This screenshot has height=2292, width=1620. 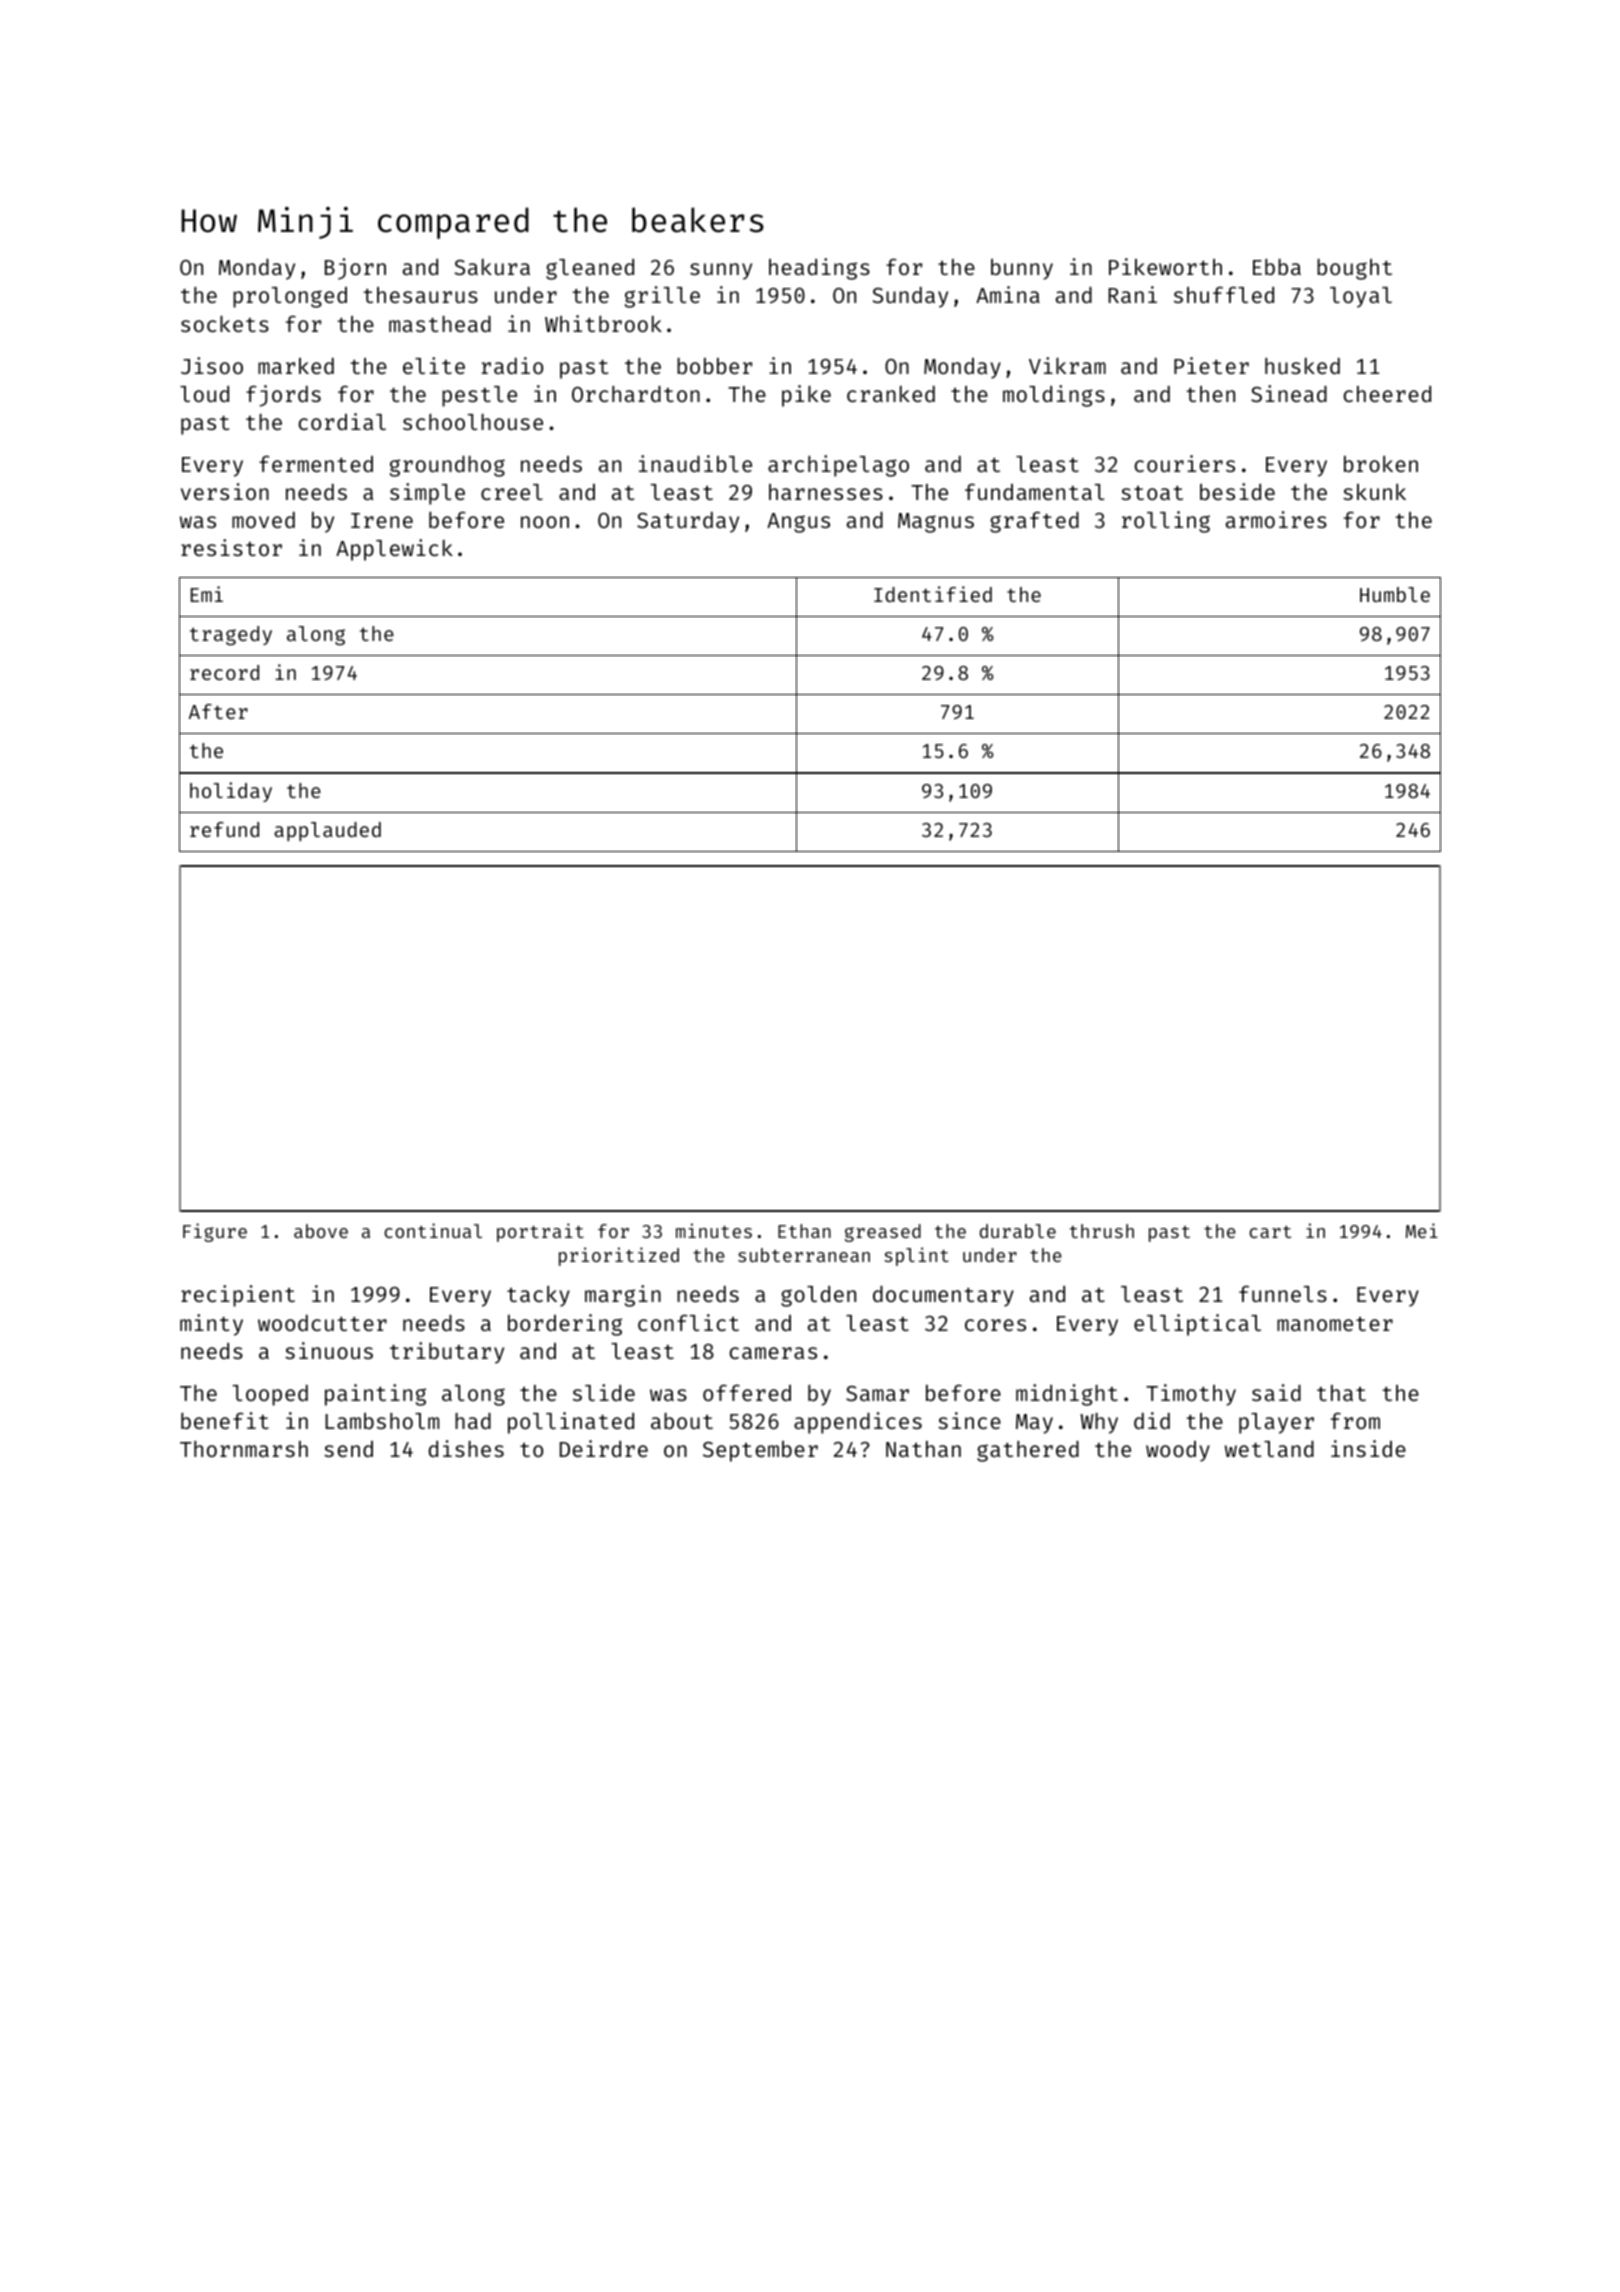 What do you see at coordinates (1395, 594) in the screenshot?
I see `Humble` at bounding box center [1395, 594].
